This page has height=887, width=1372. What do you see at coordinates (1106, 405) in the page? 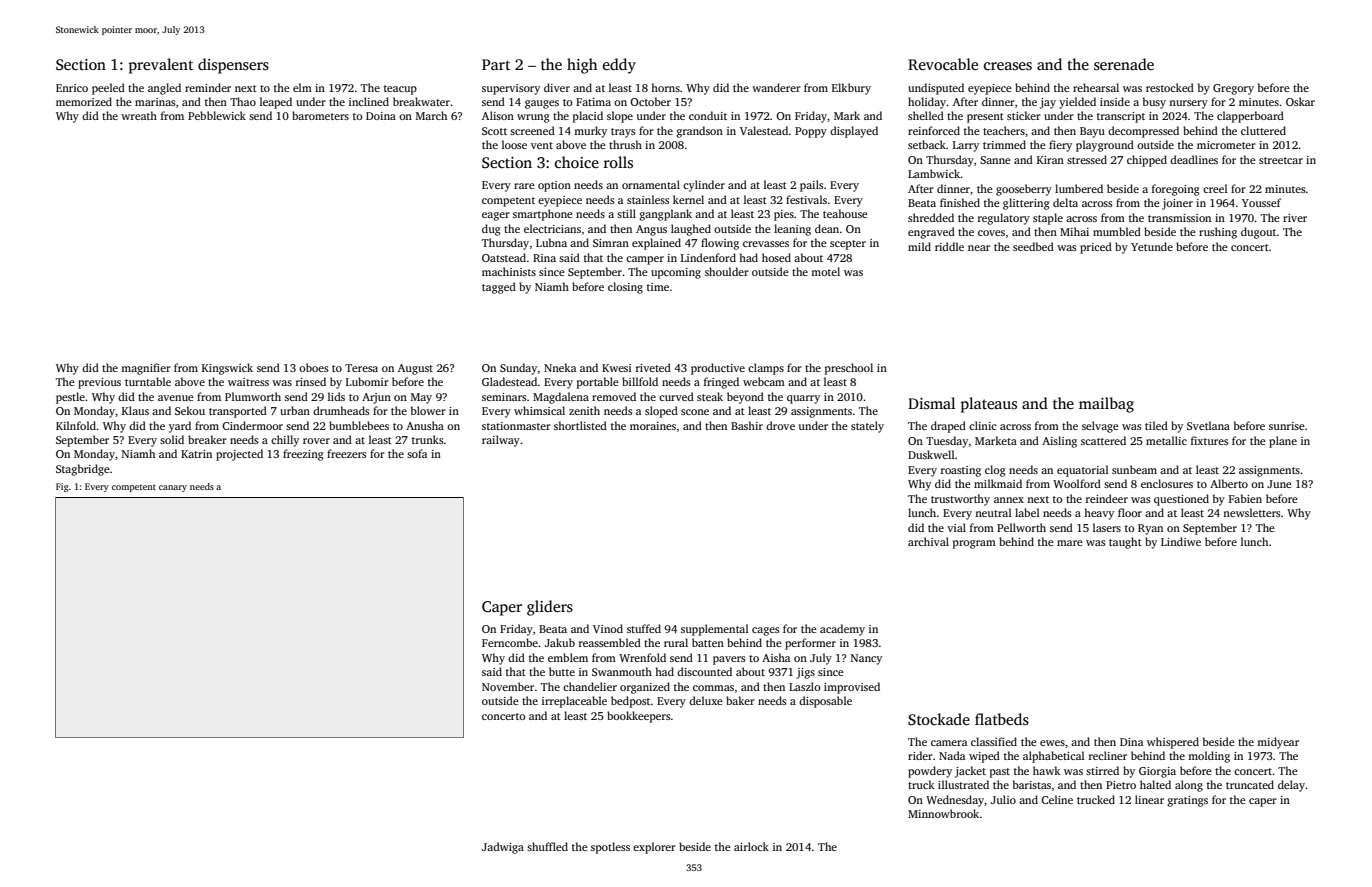
I see `mailbag` at bounding box center [1106, 405].
